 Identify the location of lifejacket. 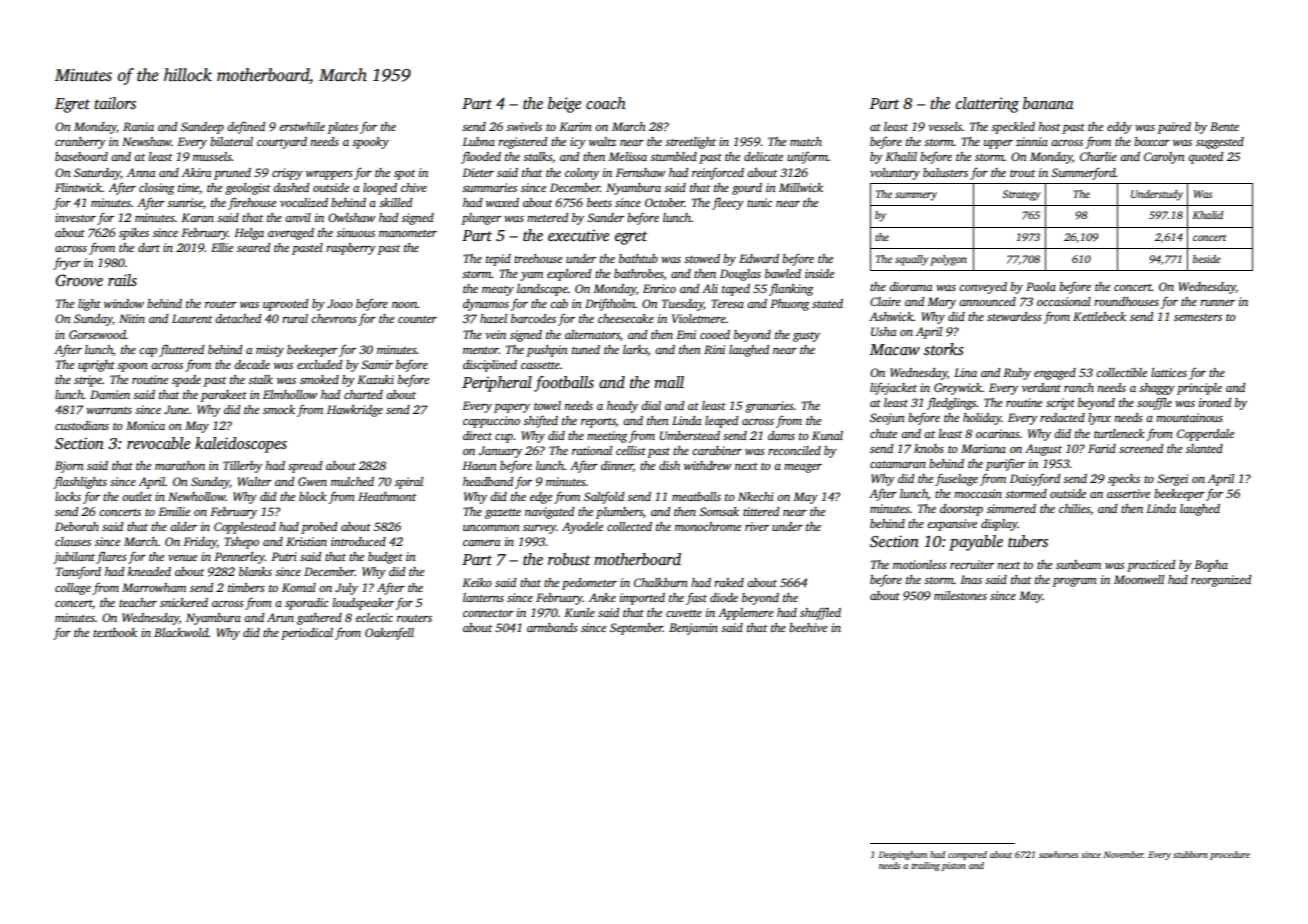
(893, 389).
